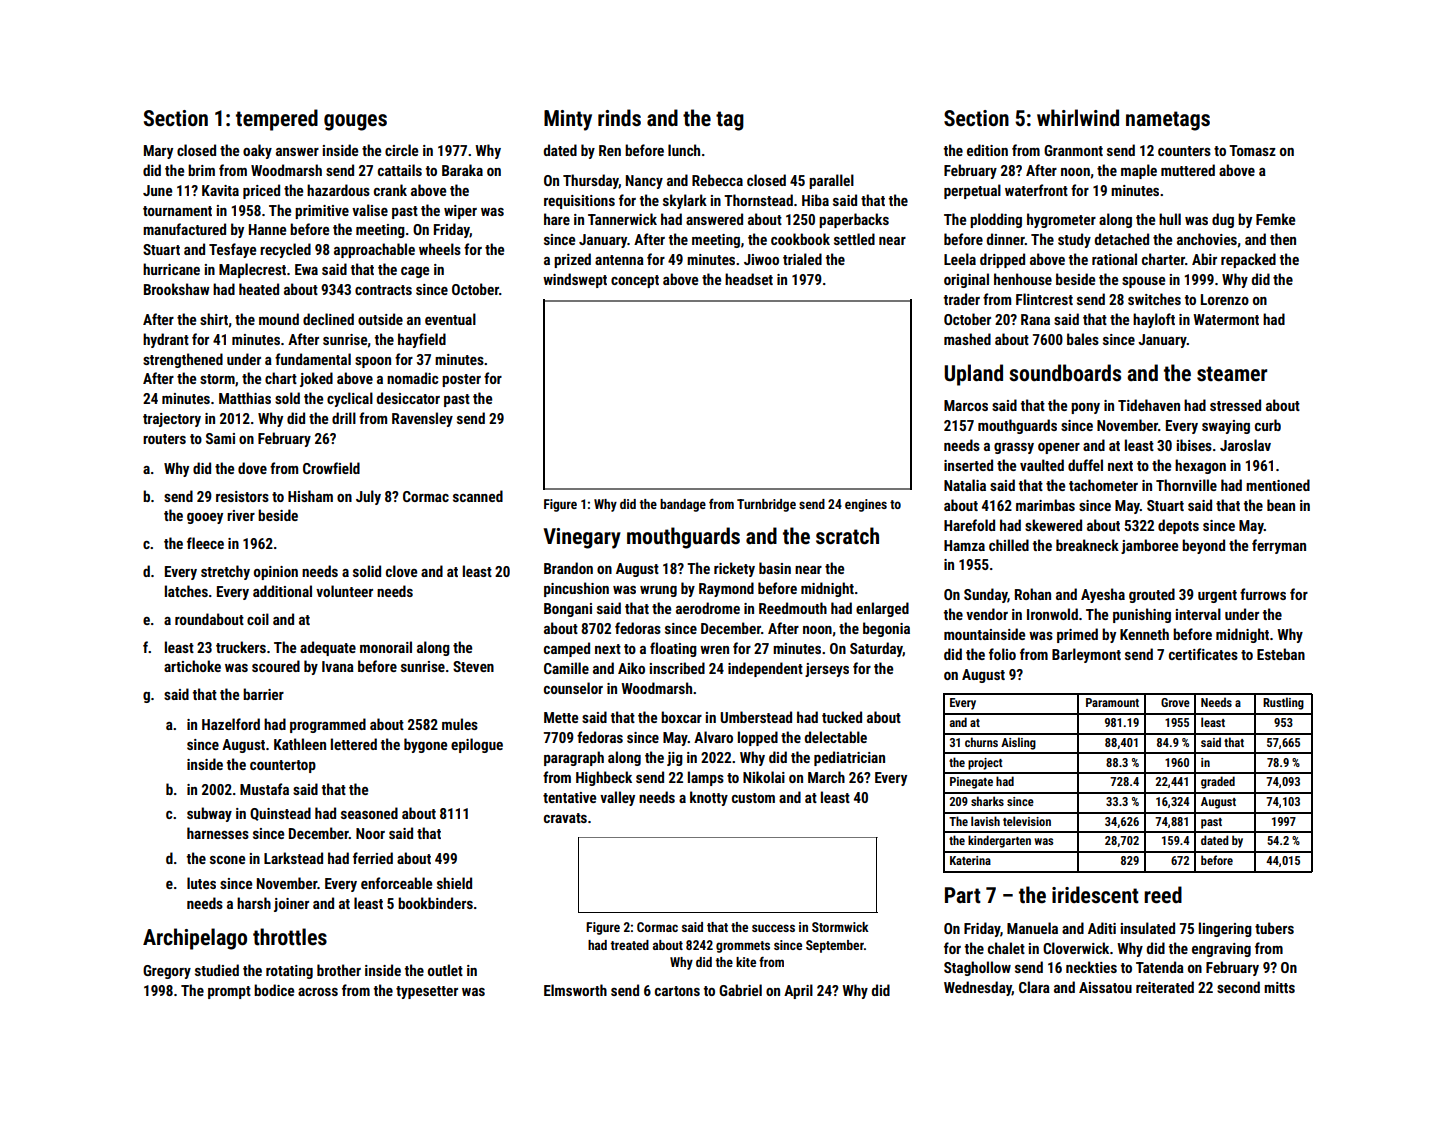  I want to click on repacked, so click(1248, 260).
